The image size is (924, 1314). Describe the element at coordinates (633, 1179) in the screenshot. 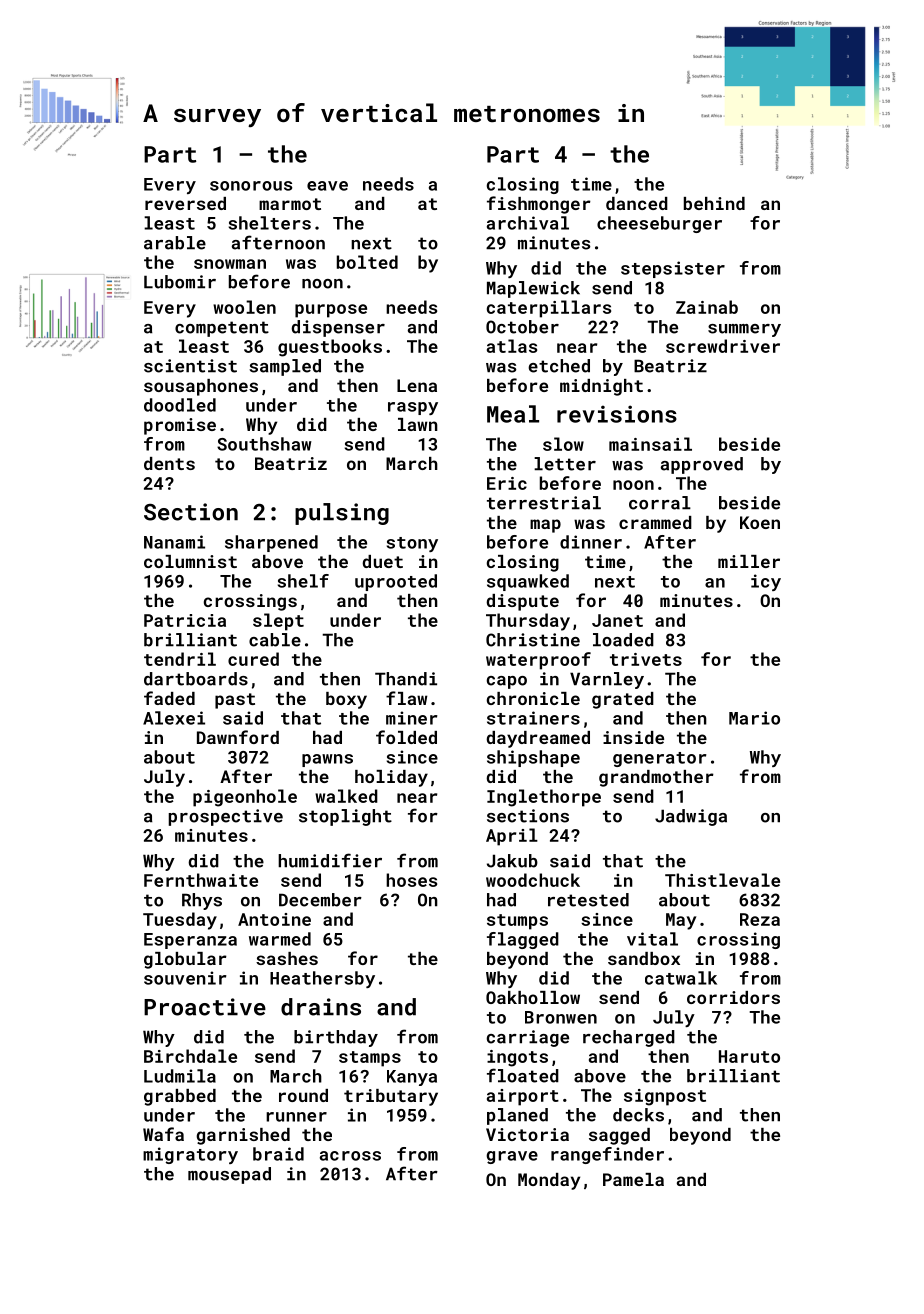

I see `Pamela` at that location.
